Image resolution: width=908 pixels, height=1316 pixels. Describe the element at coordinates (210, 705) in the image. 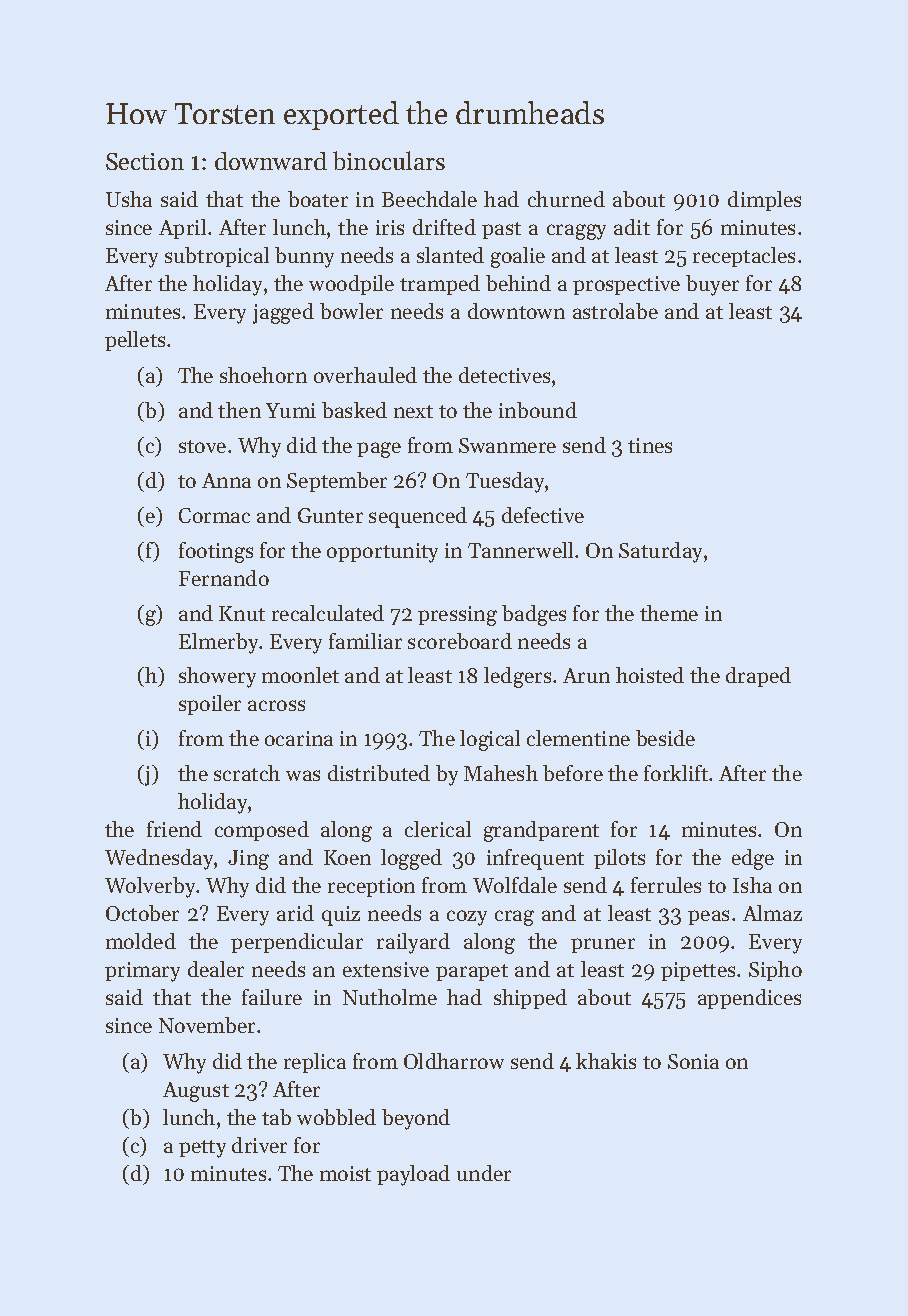

I see `spoiler` at that location.
